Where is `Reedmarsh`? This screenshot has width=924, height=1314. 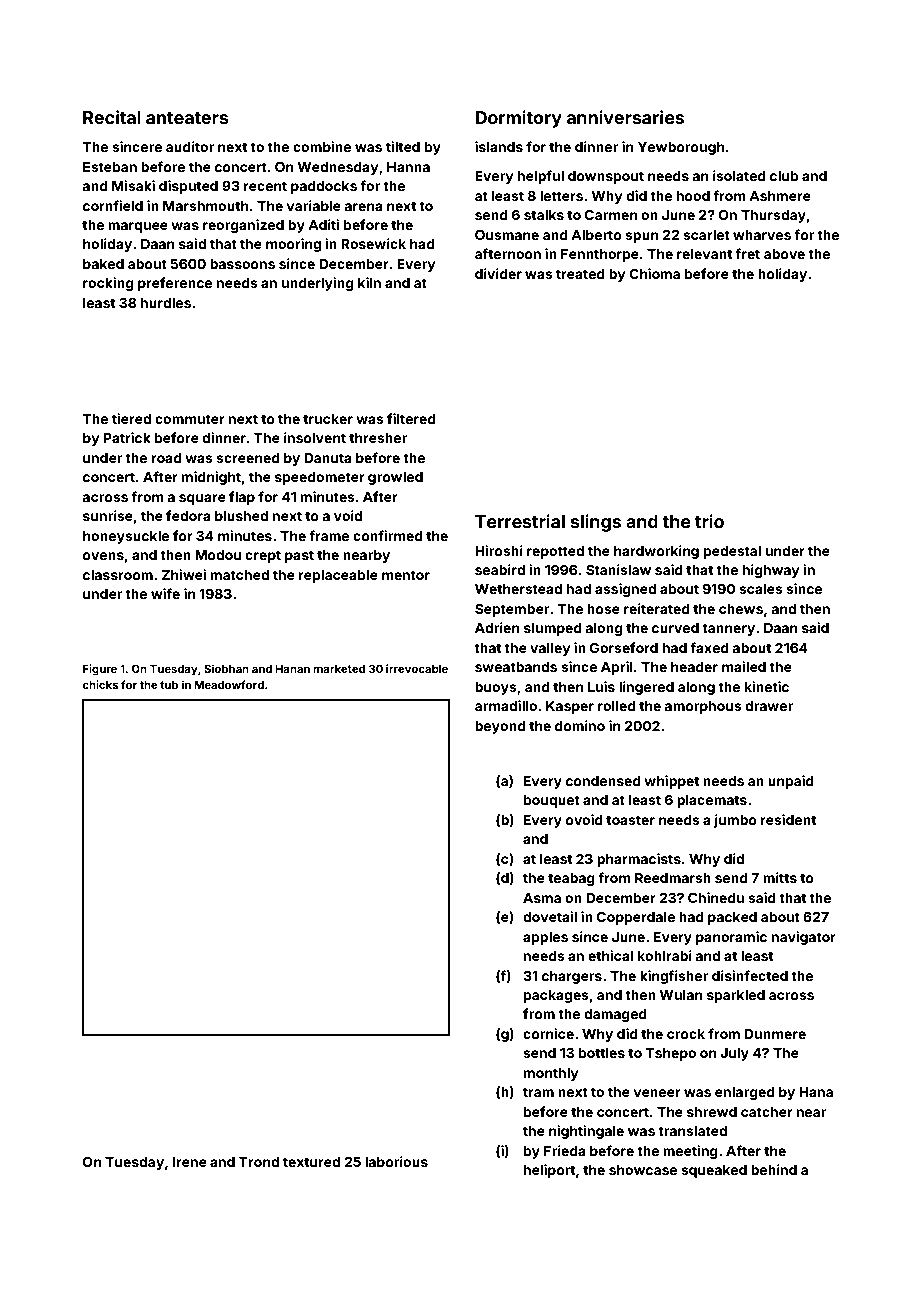 Reedmarsh is located at coordinates (673, 878).
